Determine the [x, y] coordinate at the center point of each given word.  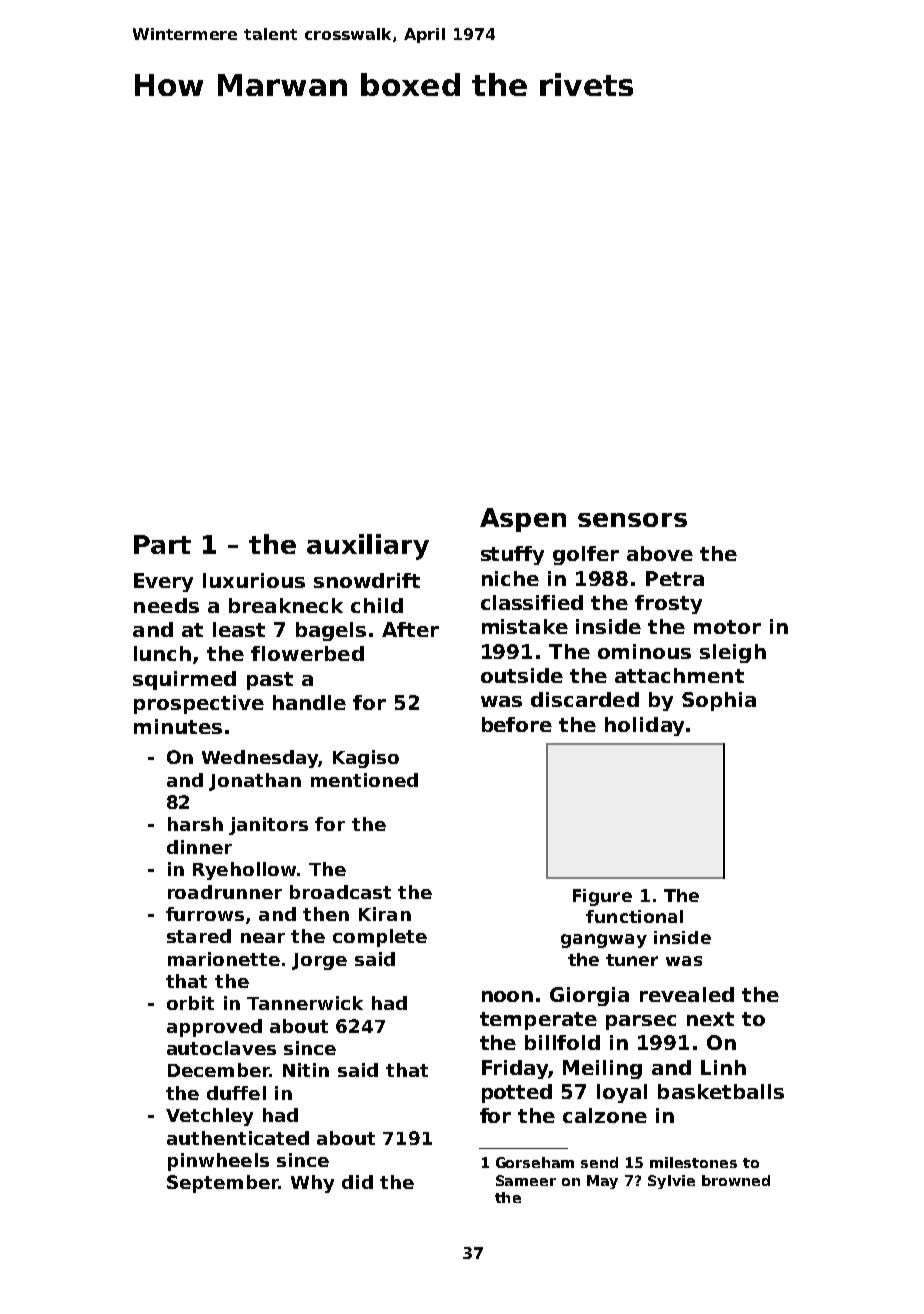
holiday [644, 726]
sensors [632, 520]
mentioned [364, 780]
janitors [268, 826]
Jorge [319, 961]
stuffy [512, 555]
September [223, 1184]
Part [162, 544]
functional [634, 916]
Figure [602, 897]
